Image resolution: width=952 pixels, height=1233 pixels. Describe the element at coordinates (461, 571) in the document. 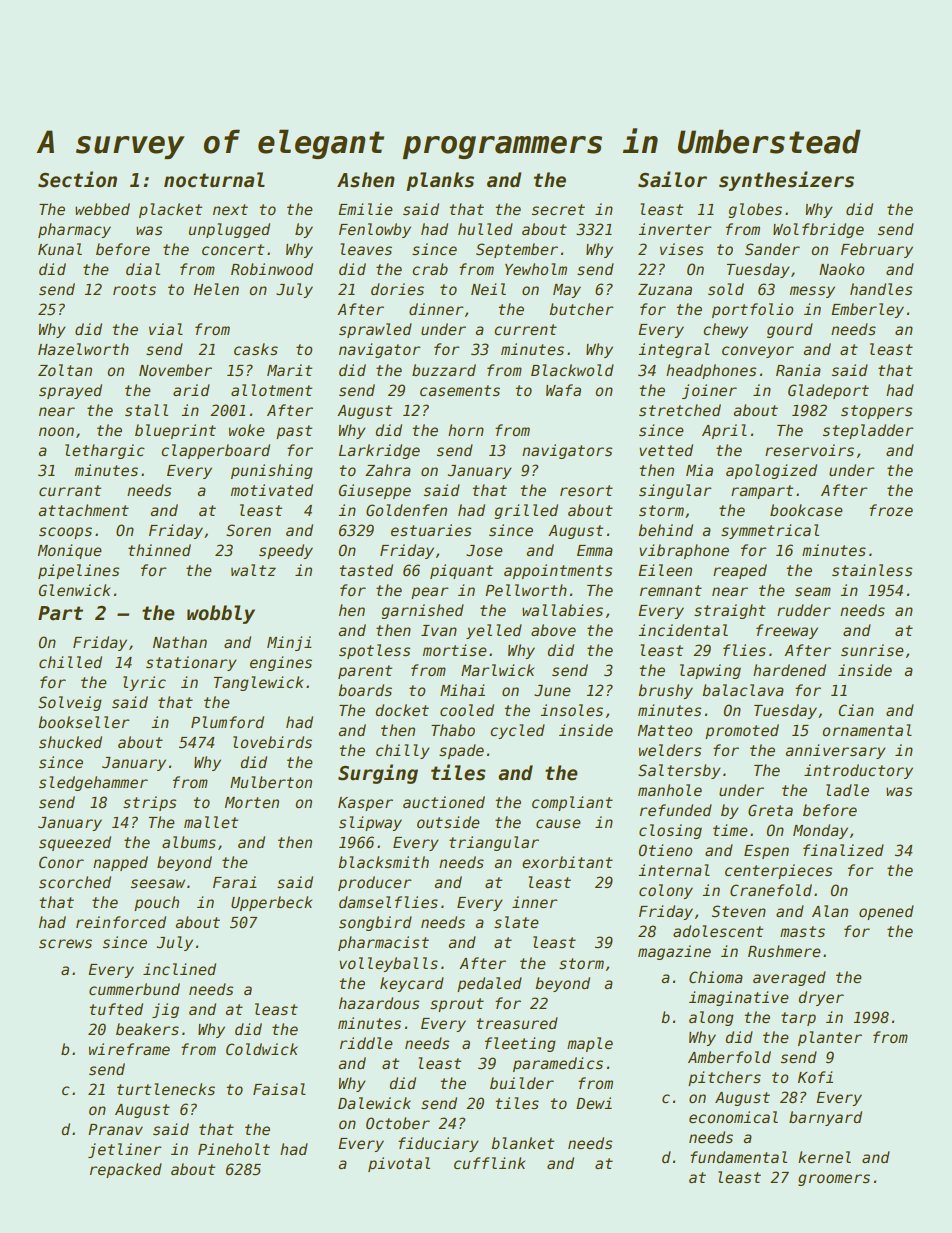

I see `piquant` at that location.
